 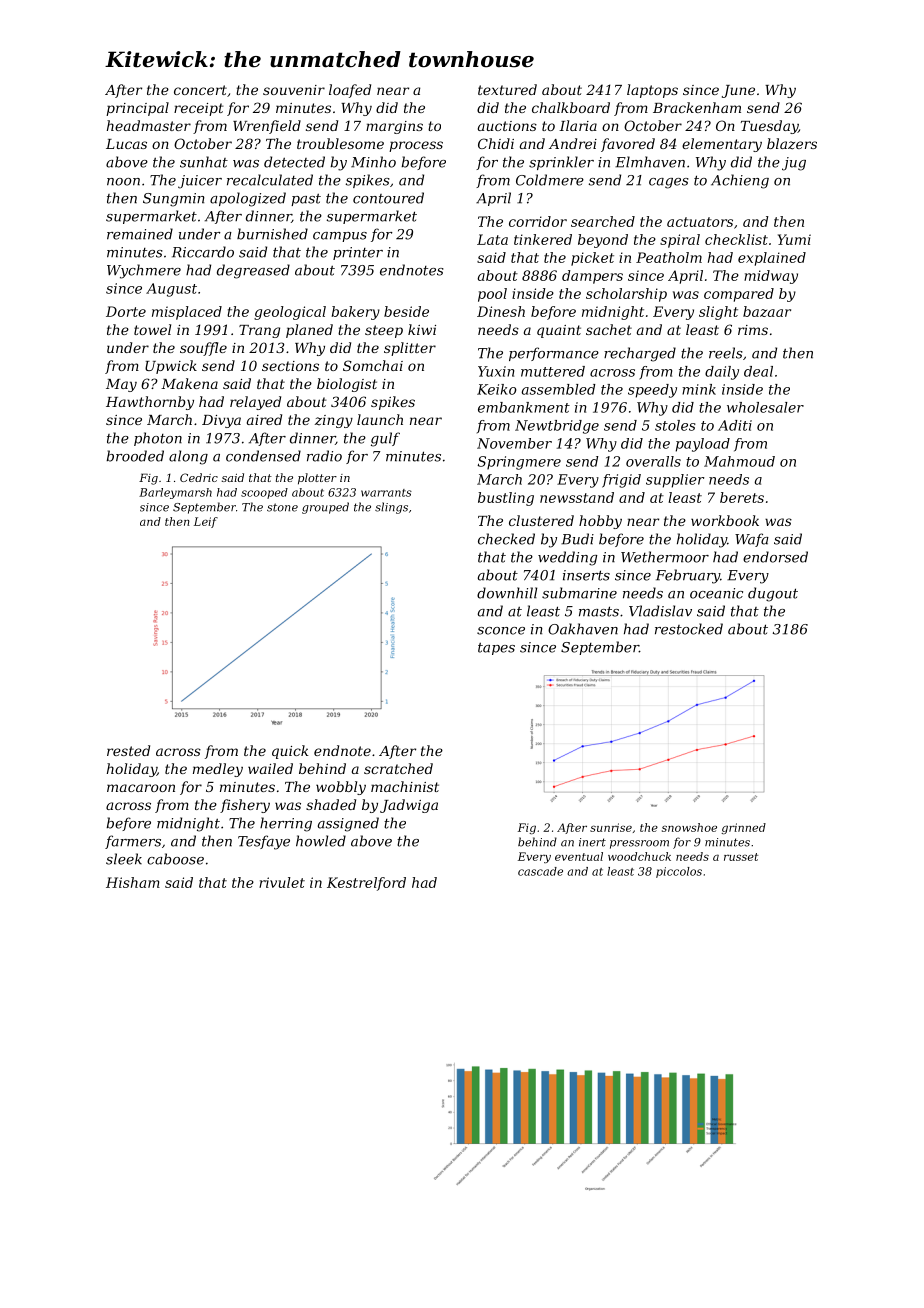 What do you see at coordinates (718, 313) in the screenshot?
I see `slight` at bounding box center [718, 313].
